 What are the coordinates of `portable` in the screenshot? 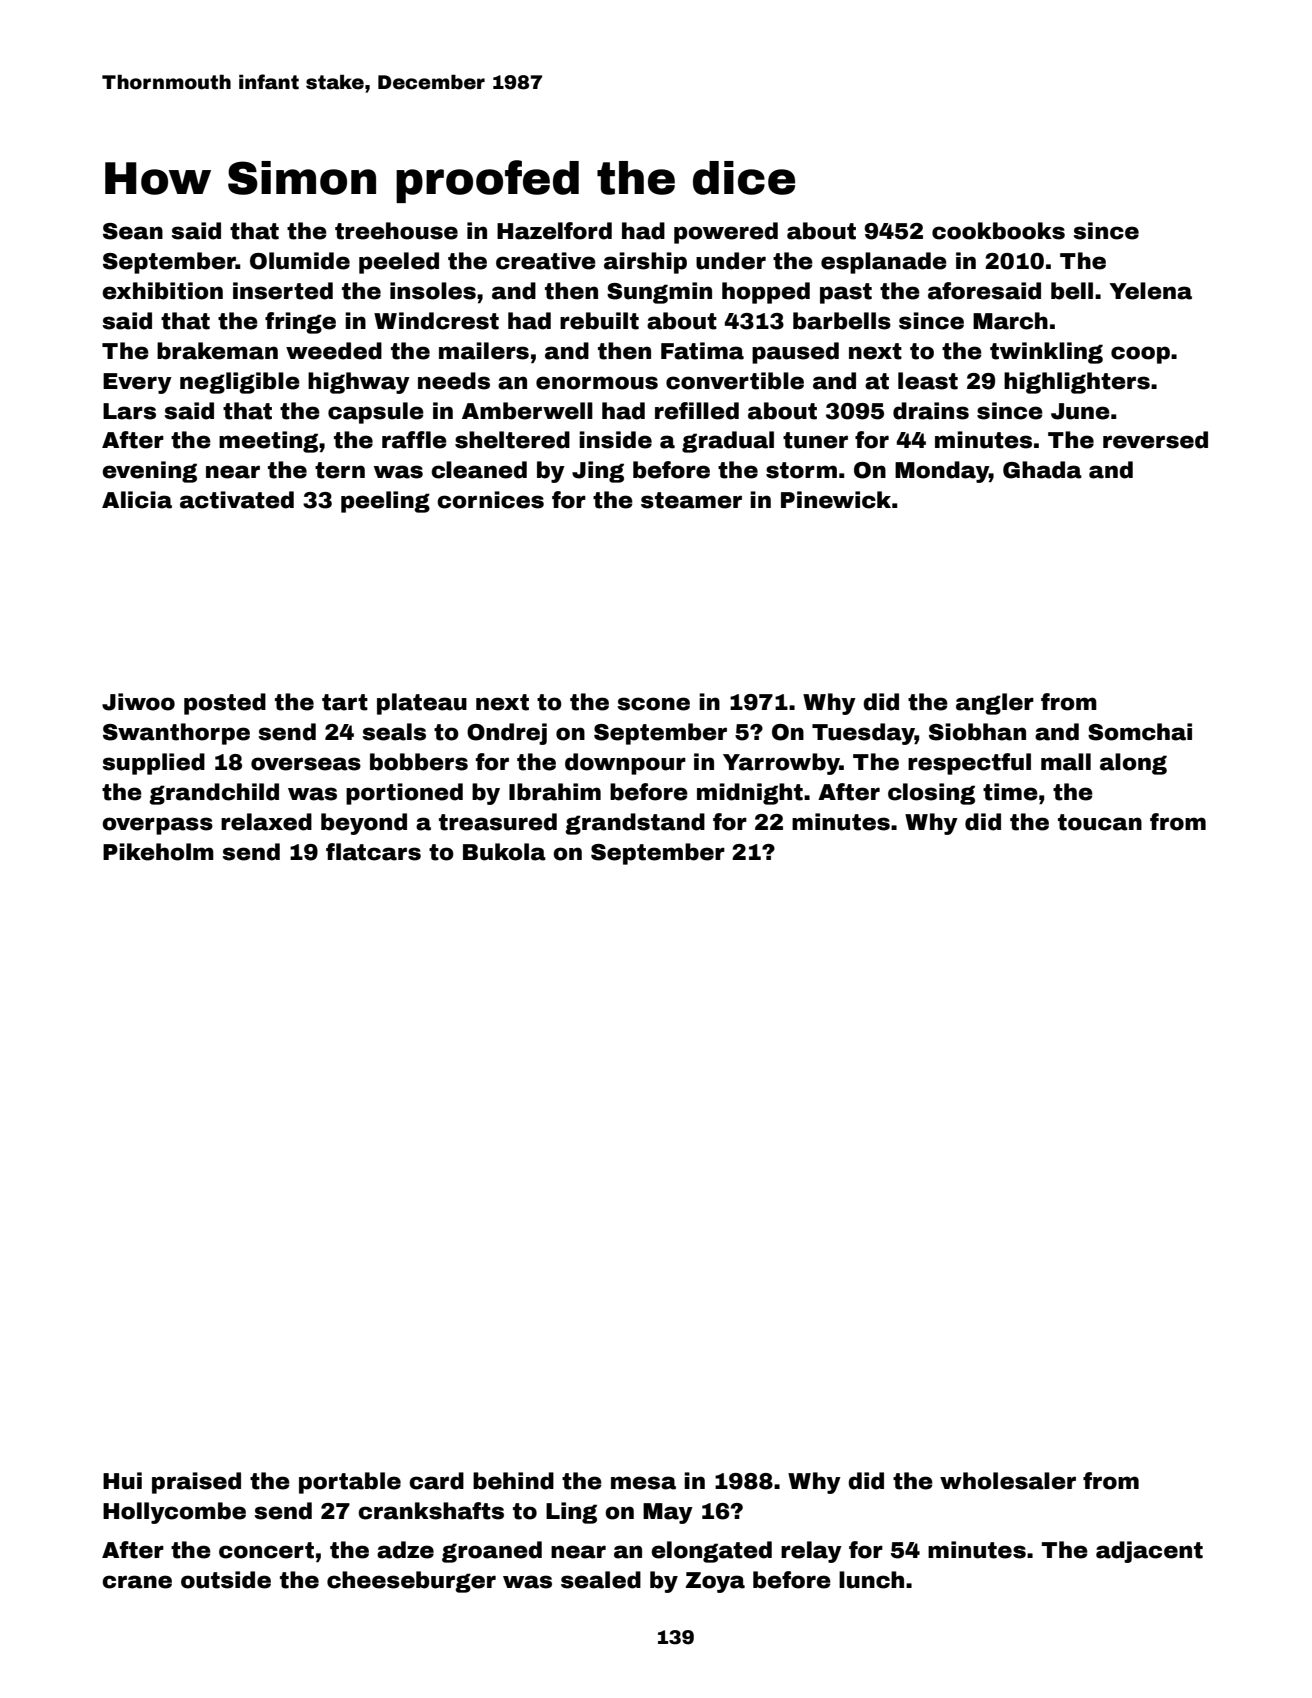 It's located at (350, 1483).
